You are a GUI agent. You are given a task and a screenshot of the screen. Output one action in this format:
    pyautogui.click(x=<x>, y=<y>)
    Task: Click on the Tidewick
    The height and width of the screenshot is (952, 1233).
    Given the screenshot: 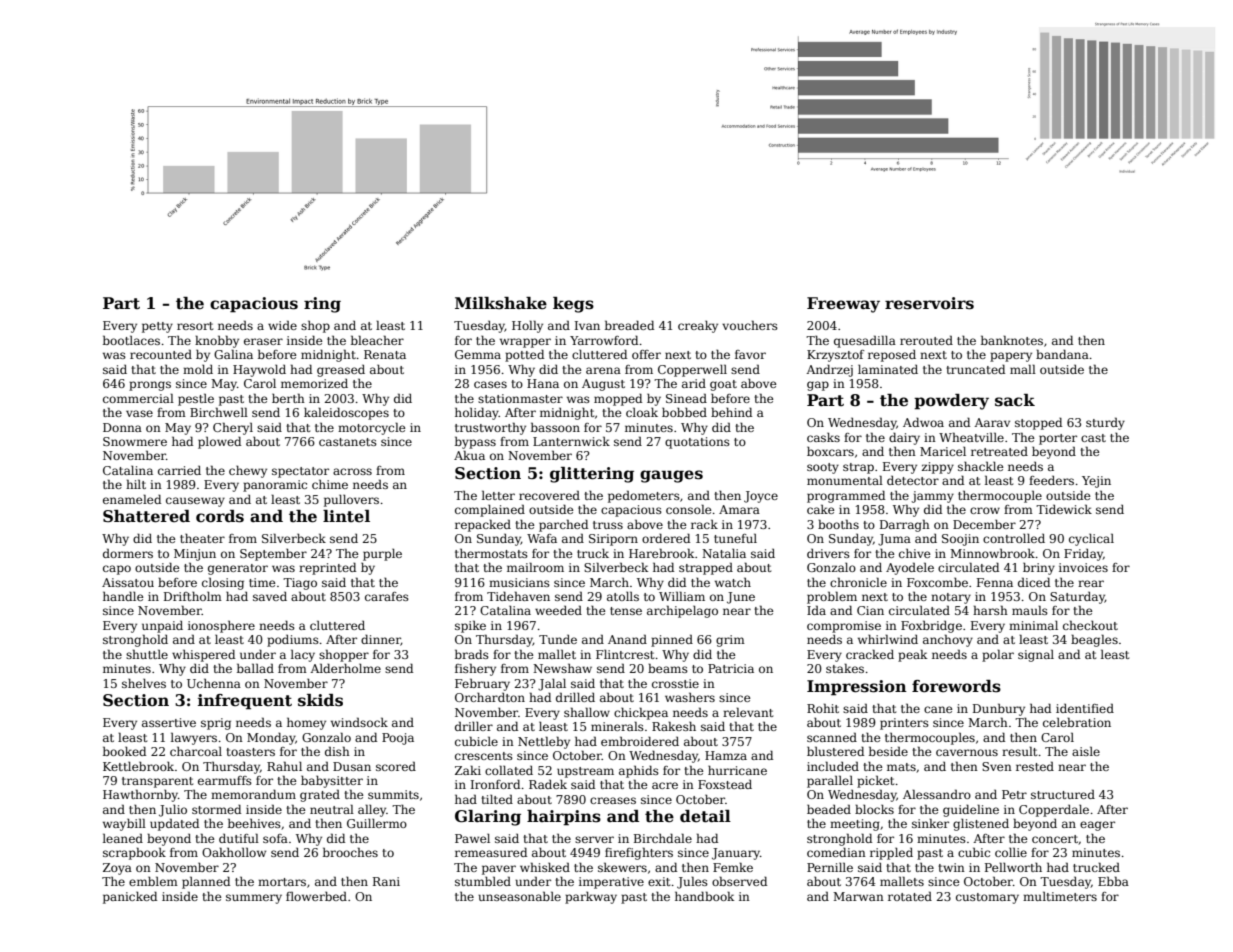 What is the action you would take?
    pyautogui.click(x=1064, y=509)
